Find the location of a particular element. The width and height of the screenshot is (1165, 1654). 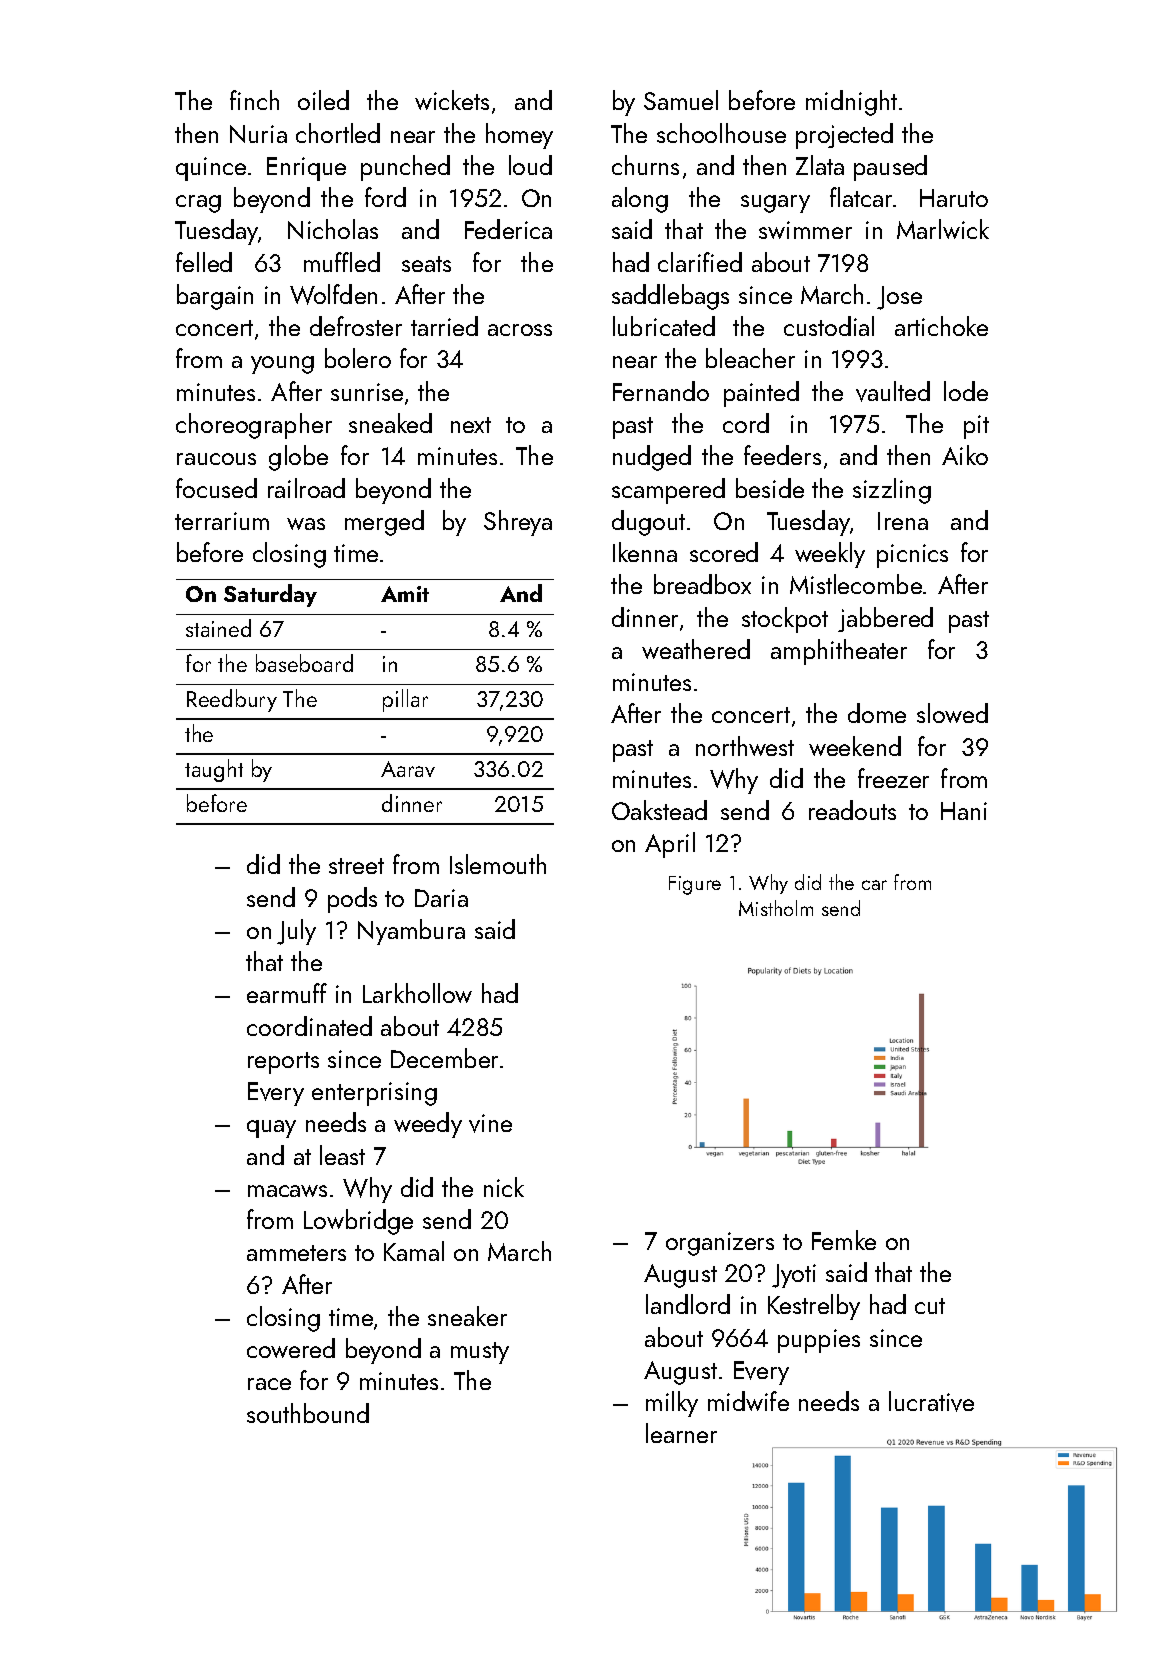

picnics is located at coordinates (912, 556).
